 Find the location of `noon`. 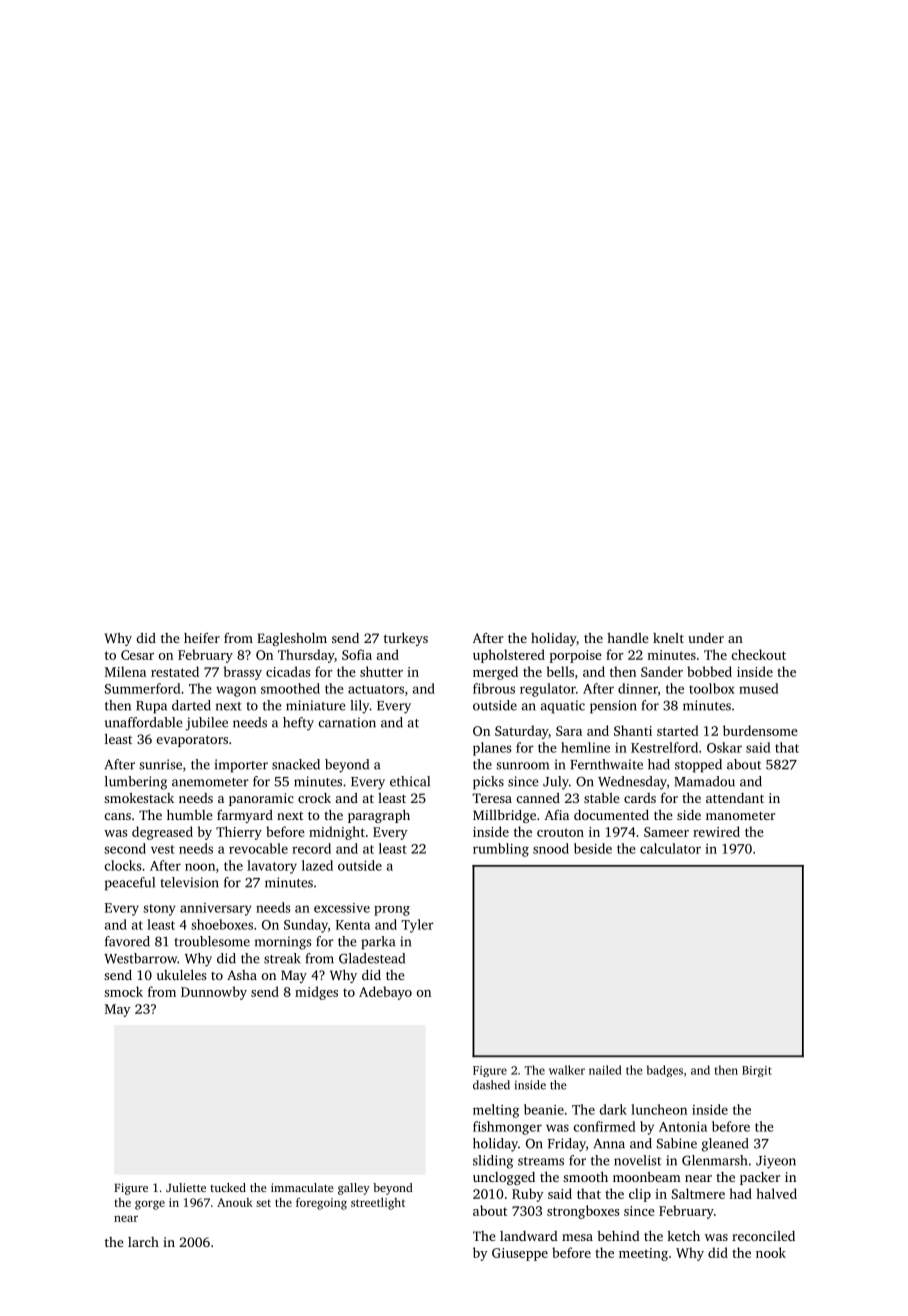

noon is located at coordinates (200, 867).
